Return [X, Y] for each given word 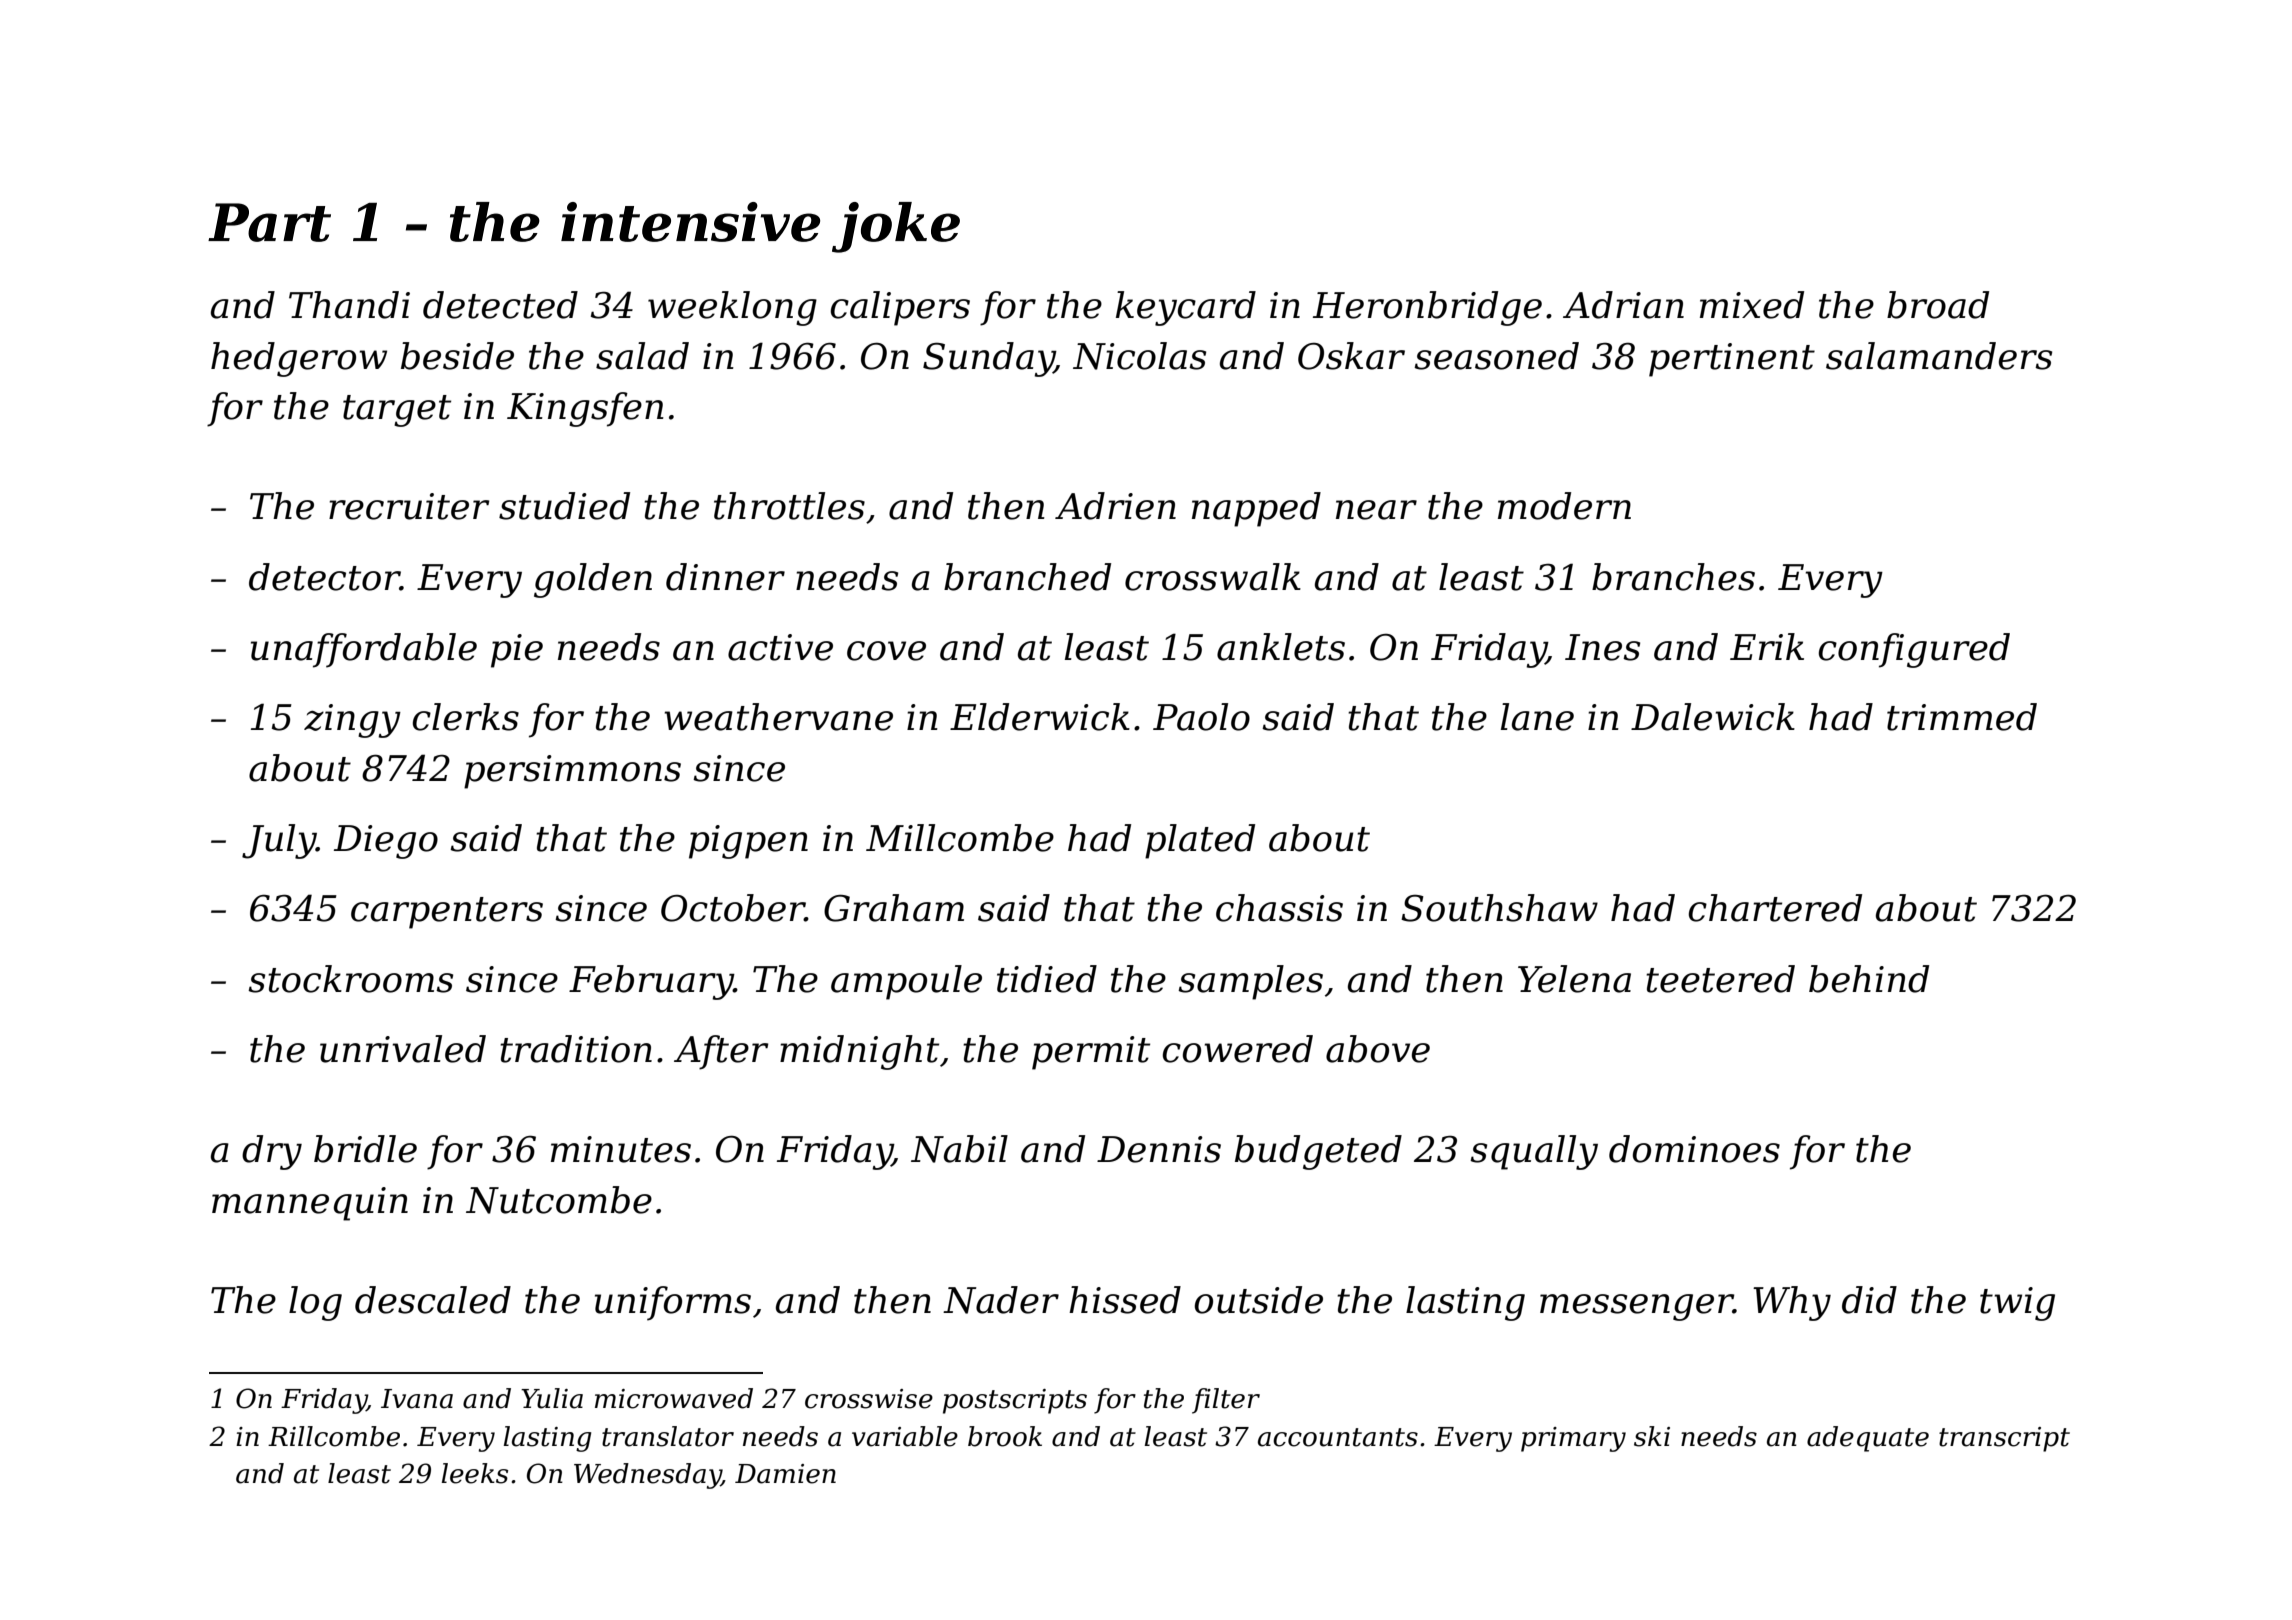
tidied [1047, 979]
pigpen [748, 842]
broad [1938, 305]
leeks [475, 1473]
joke [896, 227]
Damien [785, 1474]
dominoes [1694, 1149]
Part [269, 222]
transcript [2004, 1439]
